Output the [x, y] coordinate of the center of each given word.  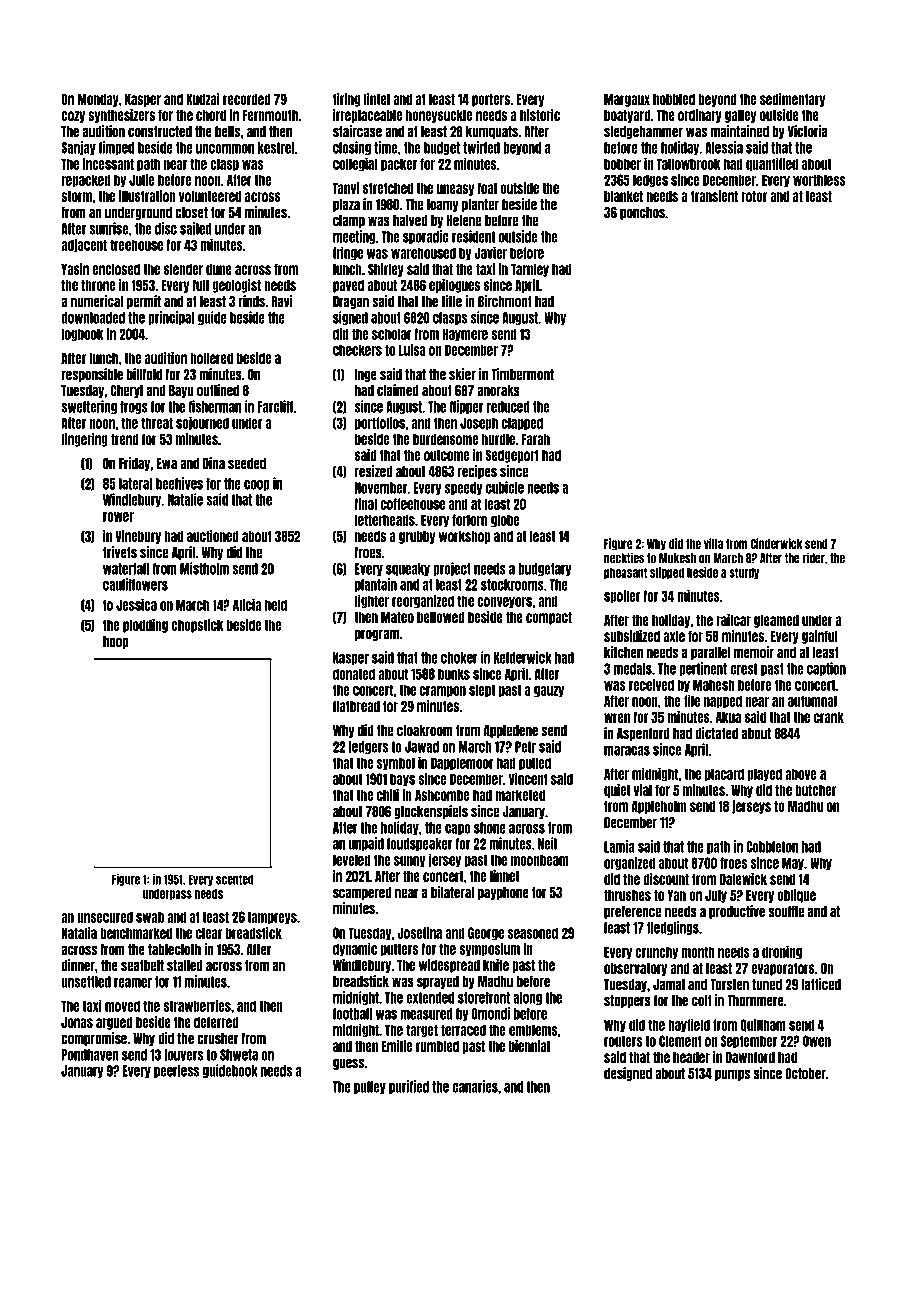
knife [496, 965]
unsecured [105, 917]
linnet [504, 876]
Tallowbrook [689, 164]
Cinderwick [777, 543]
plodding [145, 626]
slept [482, 691]
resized [374, 471]
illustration [147, 196]
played [764, 775]
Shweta [239, 1055]
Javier [490, 252]
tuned [767, 985]
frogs [134, 407]
